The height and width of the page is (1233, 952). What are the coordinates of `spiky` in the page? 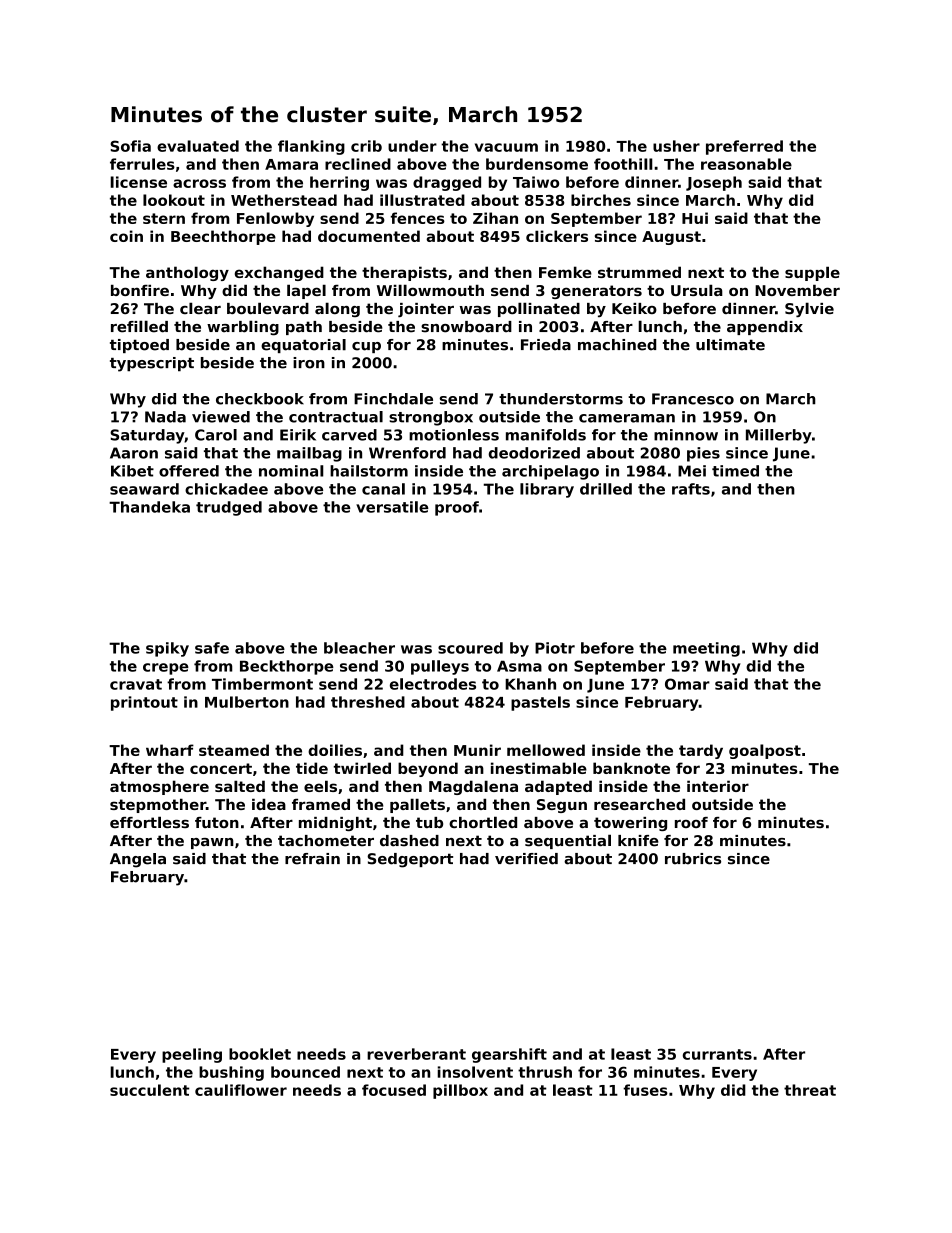 It's located at (167, 649).
